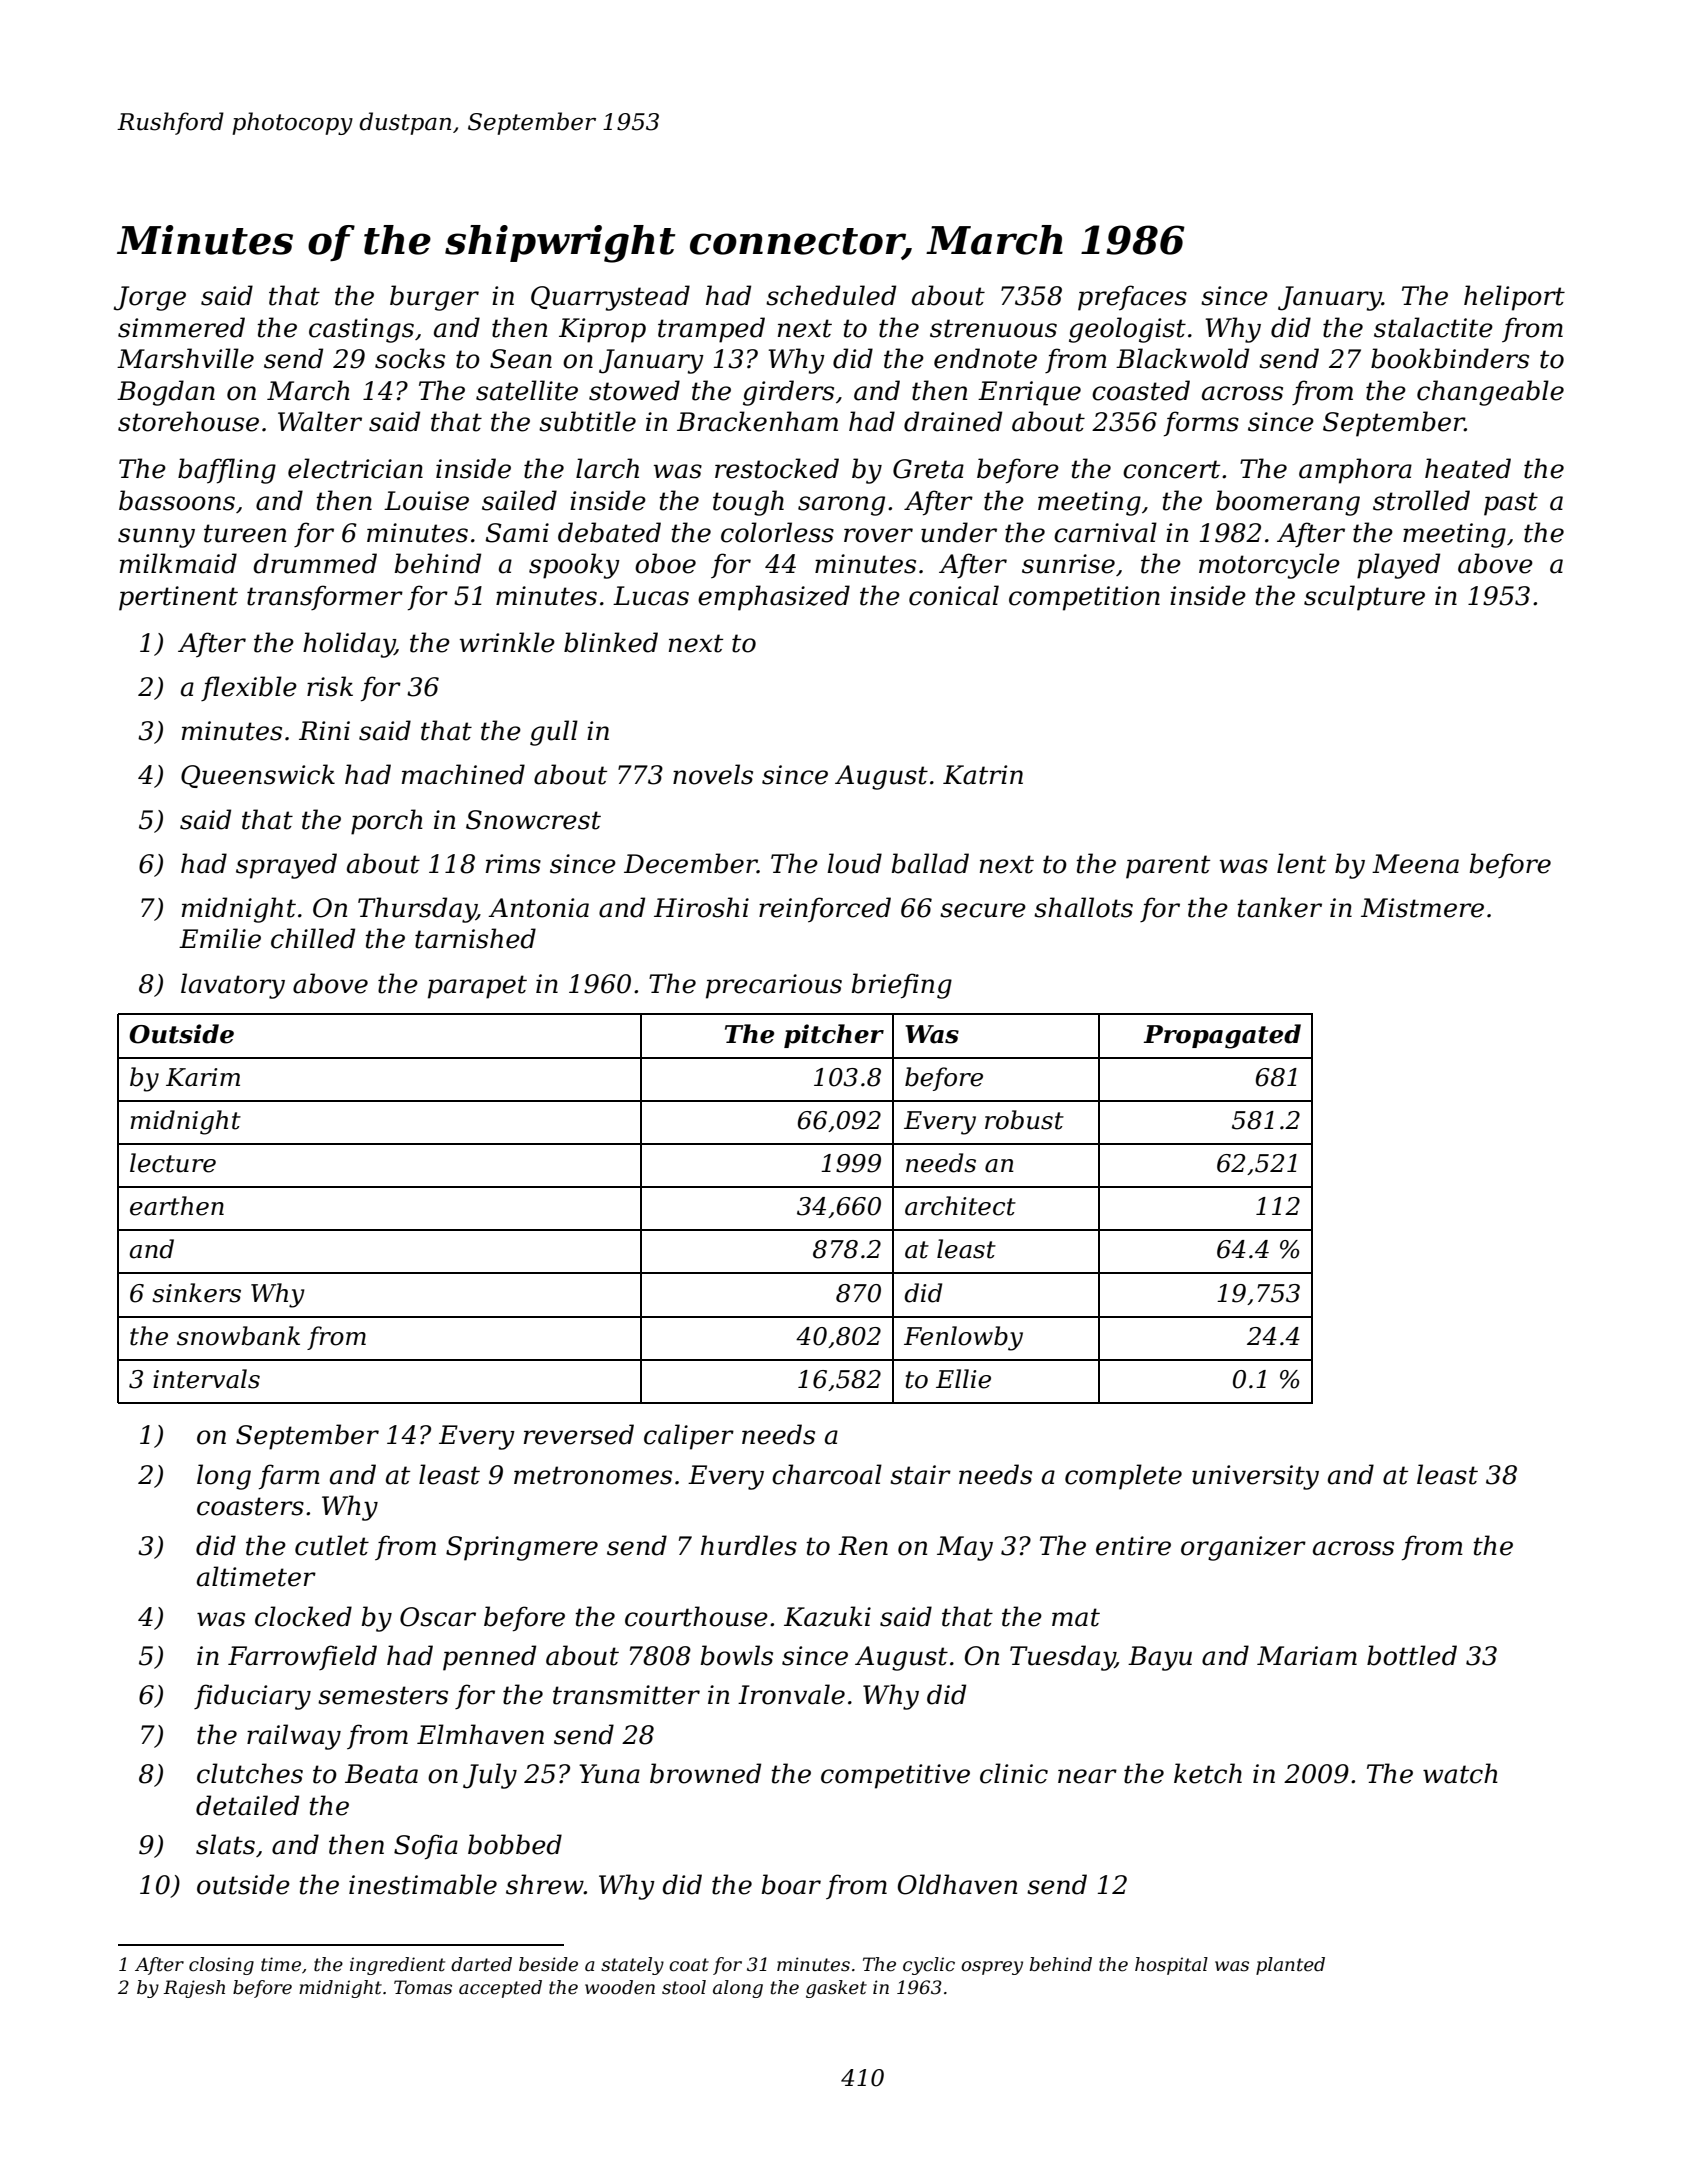  What do you see at coordinates (220, 938) in the screenshot?
I see `Emilie` at bounding box center [220, 938].
